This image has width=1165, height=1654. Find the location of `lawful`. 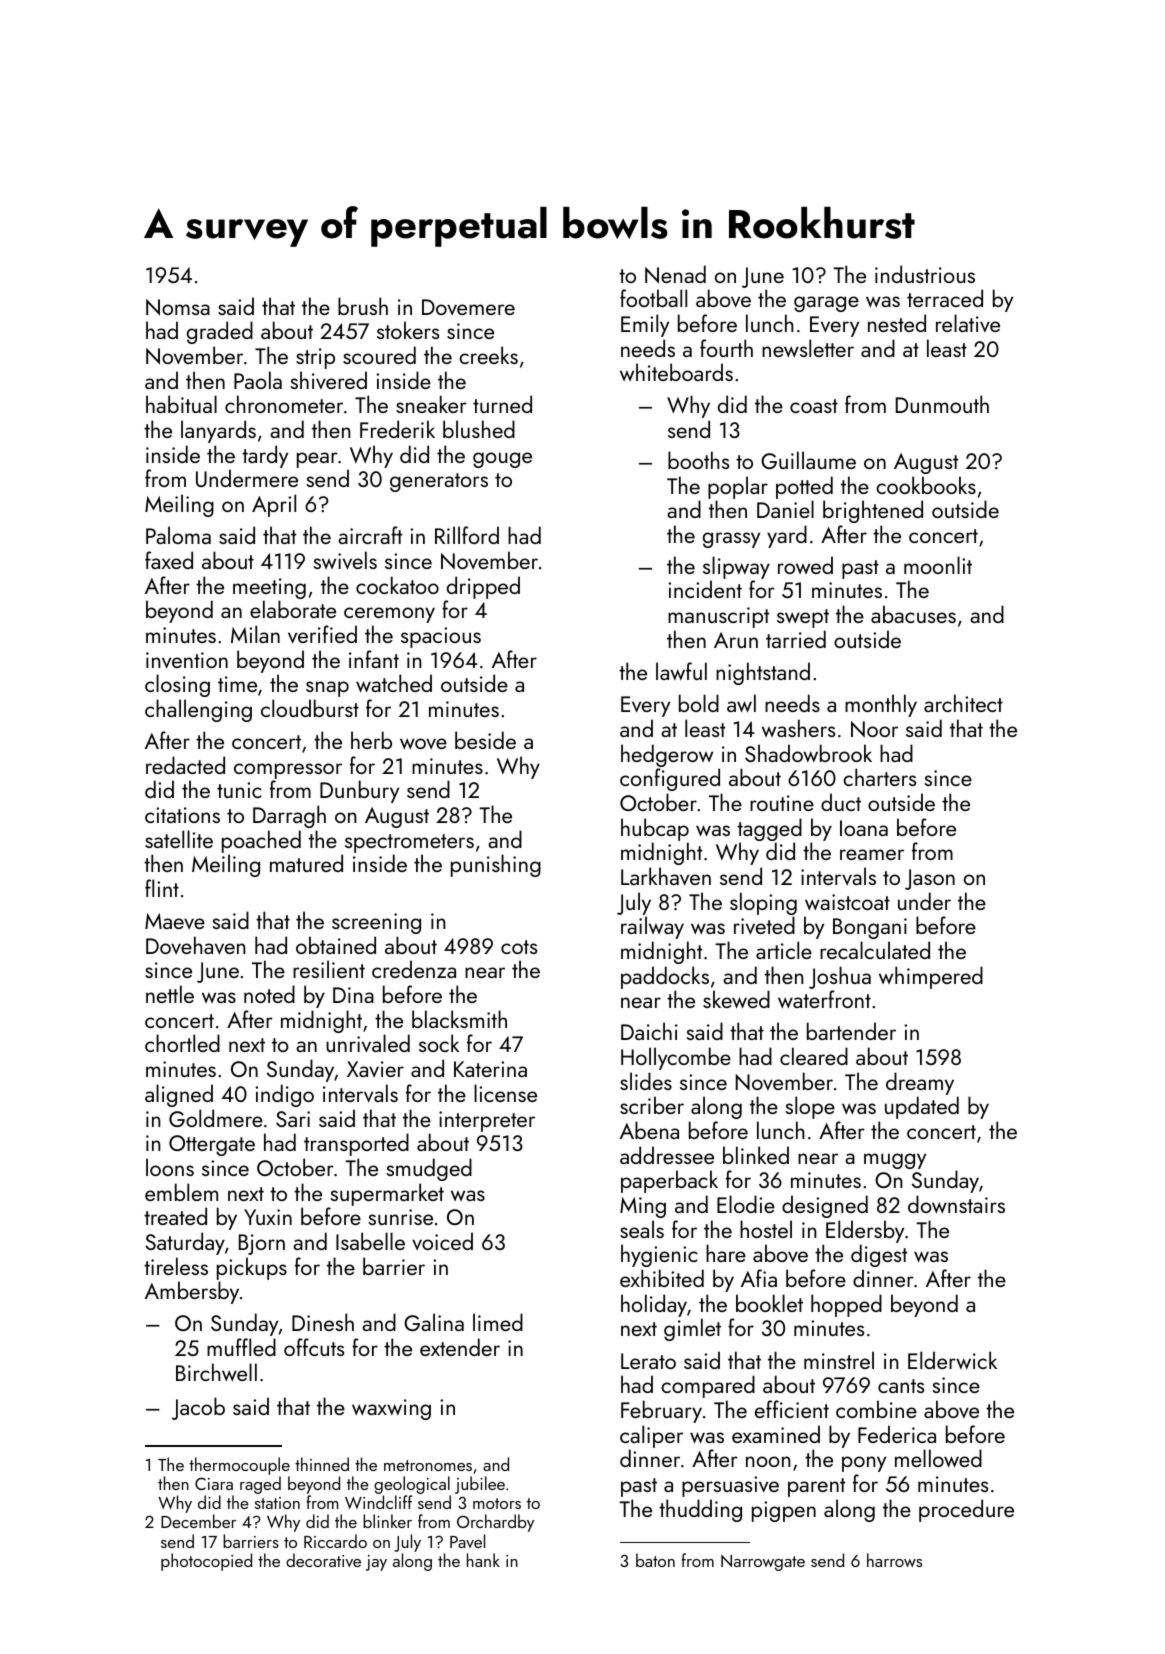

lawful is located at coordinates (681, 671).
